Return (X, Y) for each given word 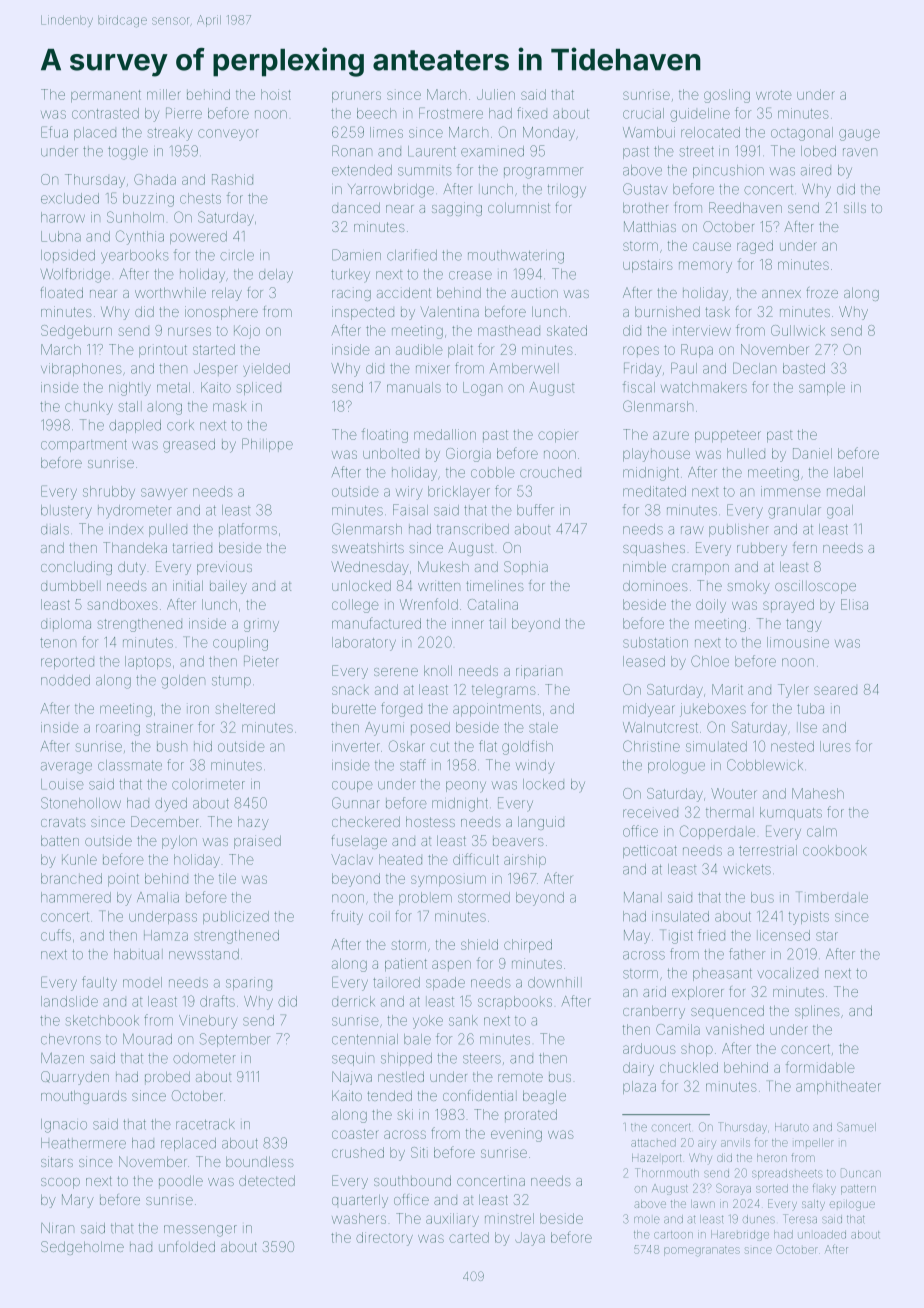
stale (543, 727)
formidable (820, 1067)
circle (237, 255)
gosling (727, 96)
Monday (549, 134)
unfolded (187, 1246)
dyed (171, 805)
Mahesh (818, 793)
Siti (419, 1152)
